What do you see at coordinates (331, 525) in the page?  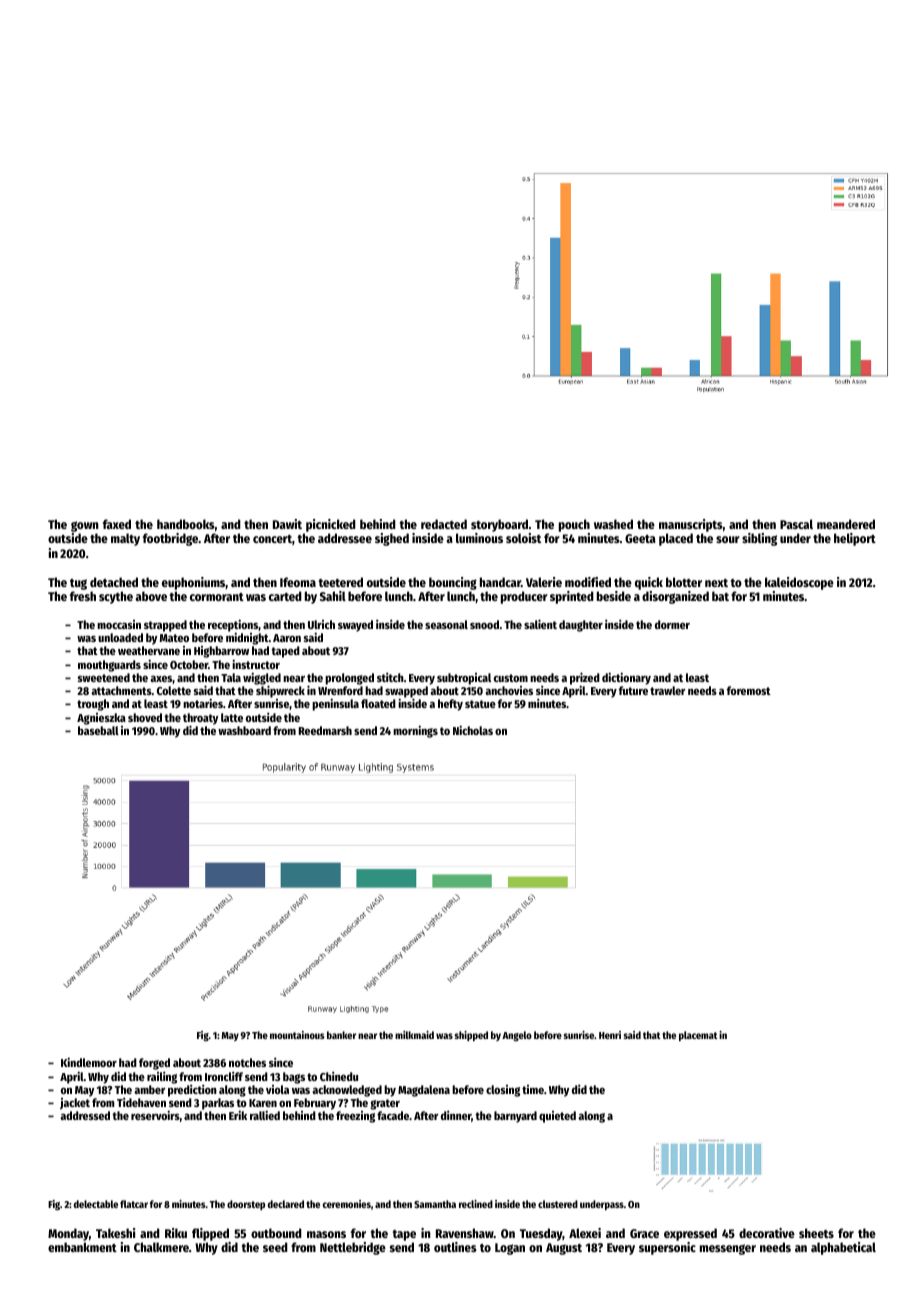 I see `picnicked` at bounding box center [331, 525].
